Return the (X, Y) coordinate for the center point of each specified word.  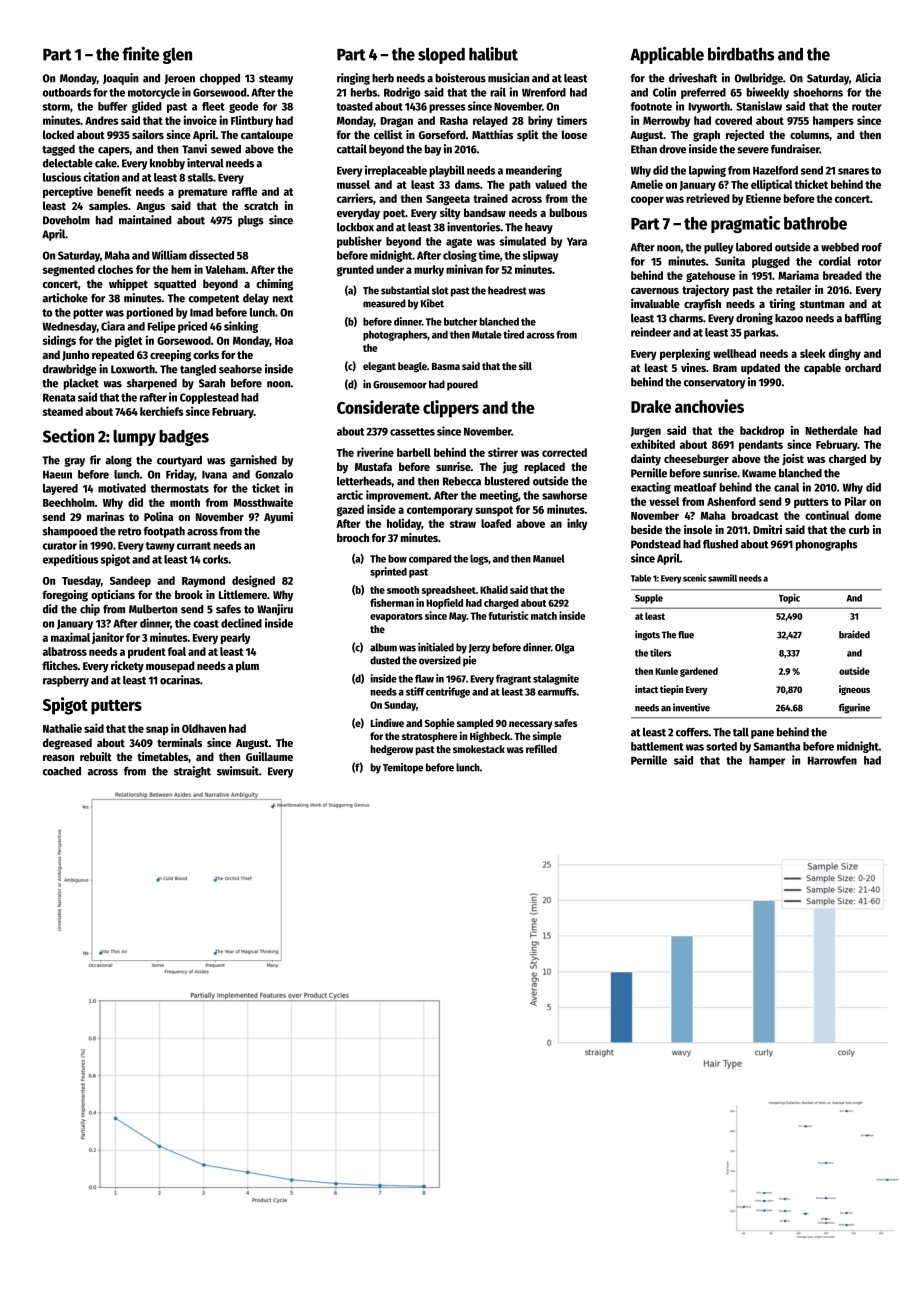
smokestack (479, 749)
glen (177, 56)
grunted (355, 270)
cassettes (412, 432)
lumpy (134, 438)
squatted (175, 285)
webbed (840, 247)
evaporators (396, 617)
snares (853, 171)
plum (247, 667)
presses (447, 108)
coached (62, 771)
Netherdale (831, 430)
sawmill (722, 578)
